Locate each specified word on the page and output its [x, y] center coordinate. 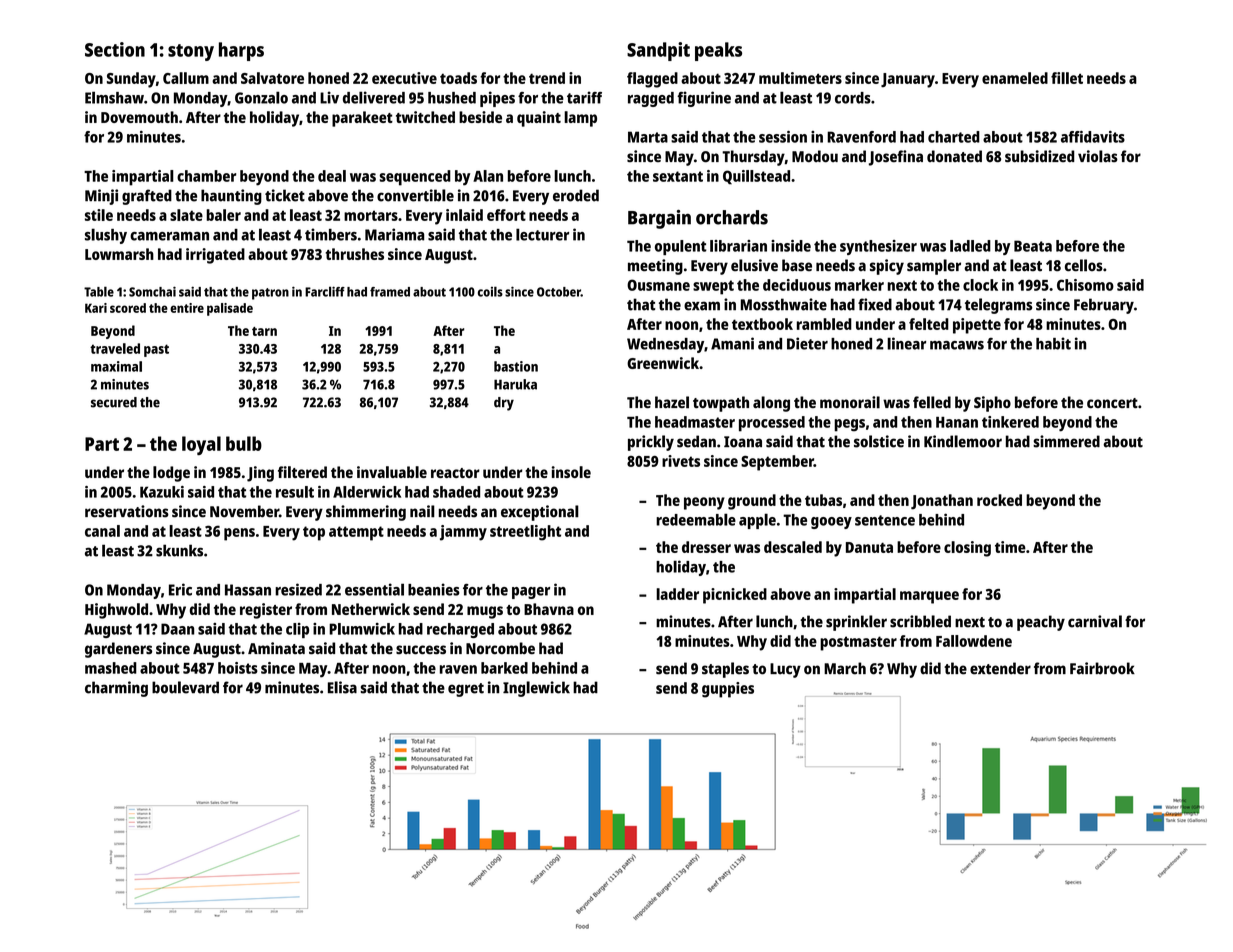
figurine [704, 99]
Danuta [869, 547]
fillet [1067, 78]
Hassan [248, 590]
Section [115, 49]
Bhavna [549, 609]
